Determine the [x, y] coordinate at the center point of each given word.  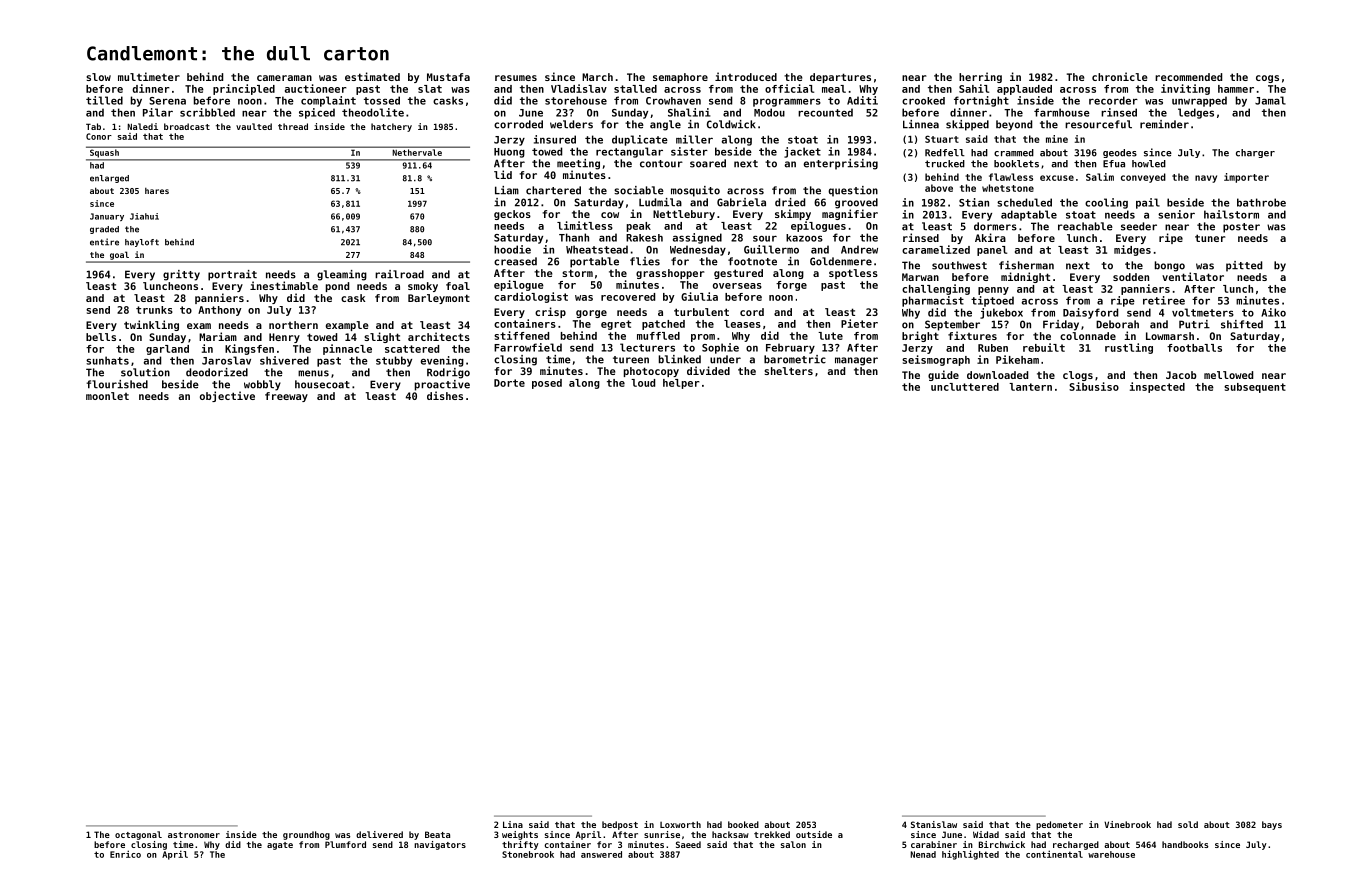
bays [1272, 825]
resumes [516, 78]
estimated [372, 76]
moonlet [107, 396]
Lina [513, 824]
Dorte [509, 383]
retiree [1164, 300]
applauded [1024, 90]
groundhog [306, 835]
